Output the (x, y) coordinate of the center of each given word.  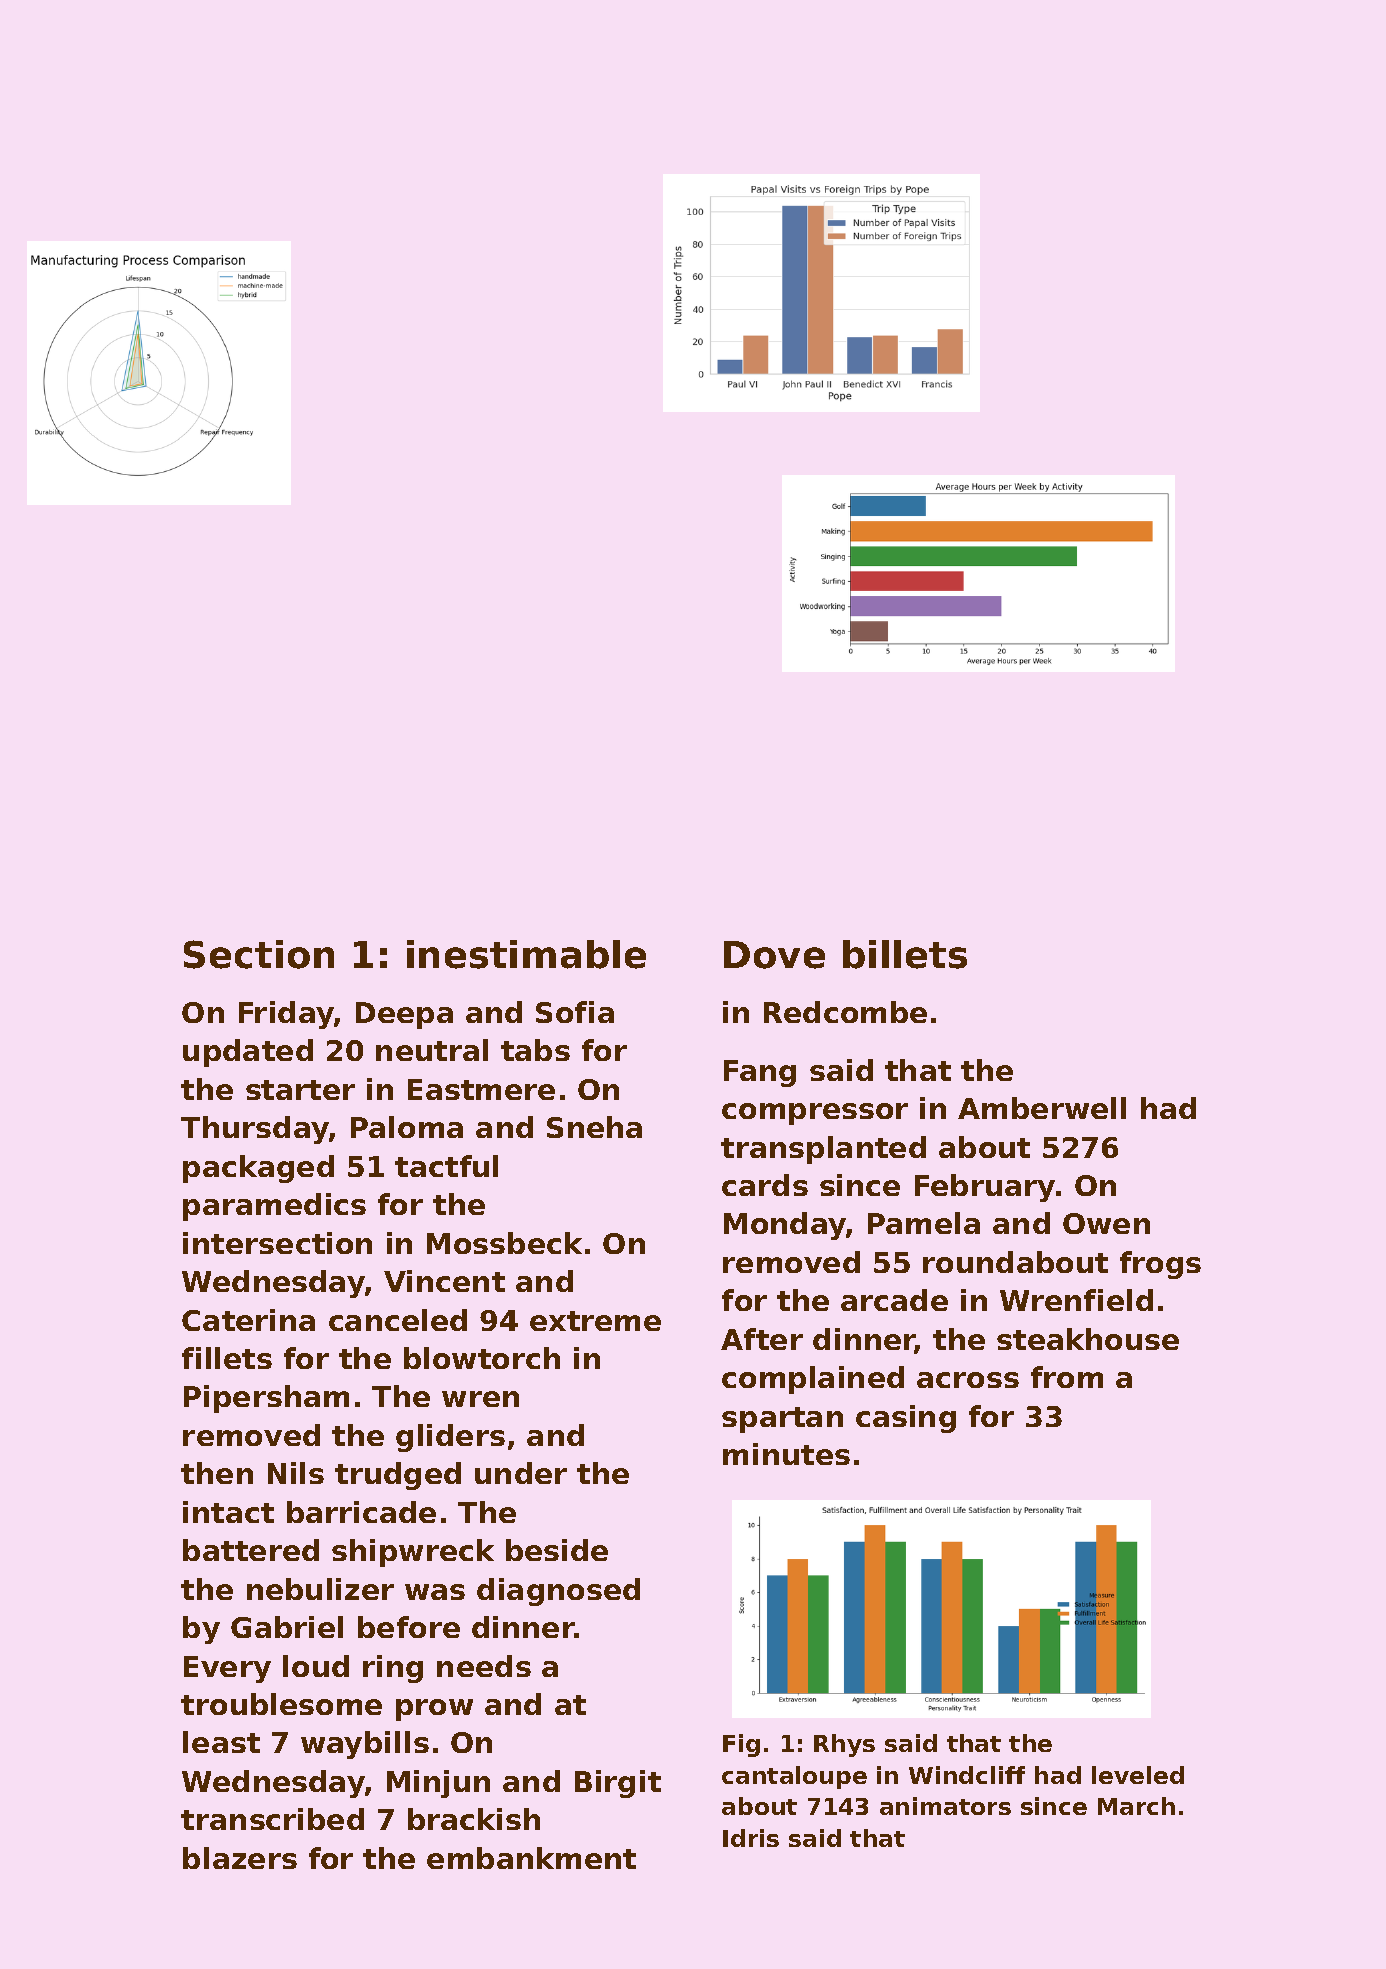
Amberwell (1042, 1108)
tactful (446, 1166)
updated (248, 1053)
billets (905, 954)
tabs (535, 1050)
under (521, 1473)
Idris (751, 1838)
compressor (815, 1114)
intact (228, 1512)
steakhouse (1088, 1339)
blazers (240, 1858)
